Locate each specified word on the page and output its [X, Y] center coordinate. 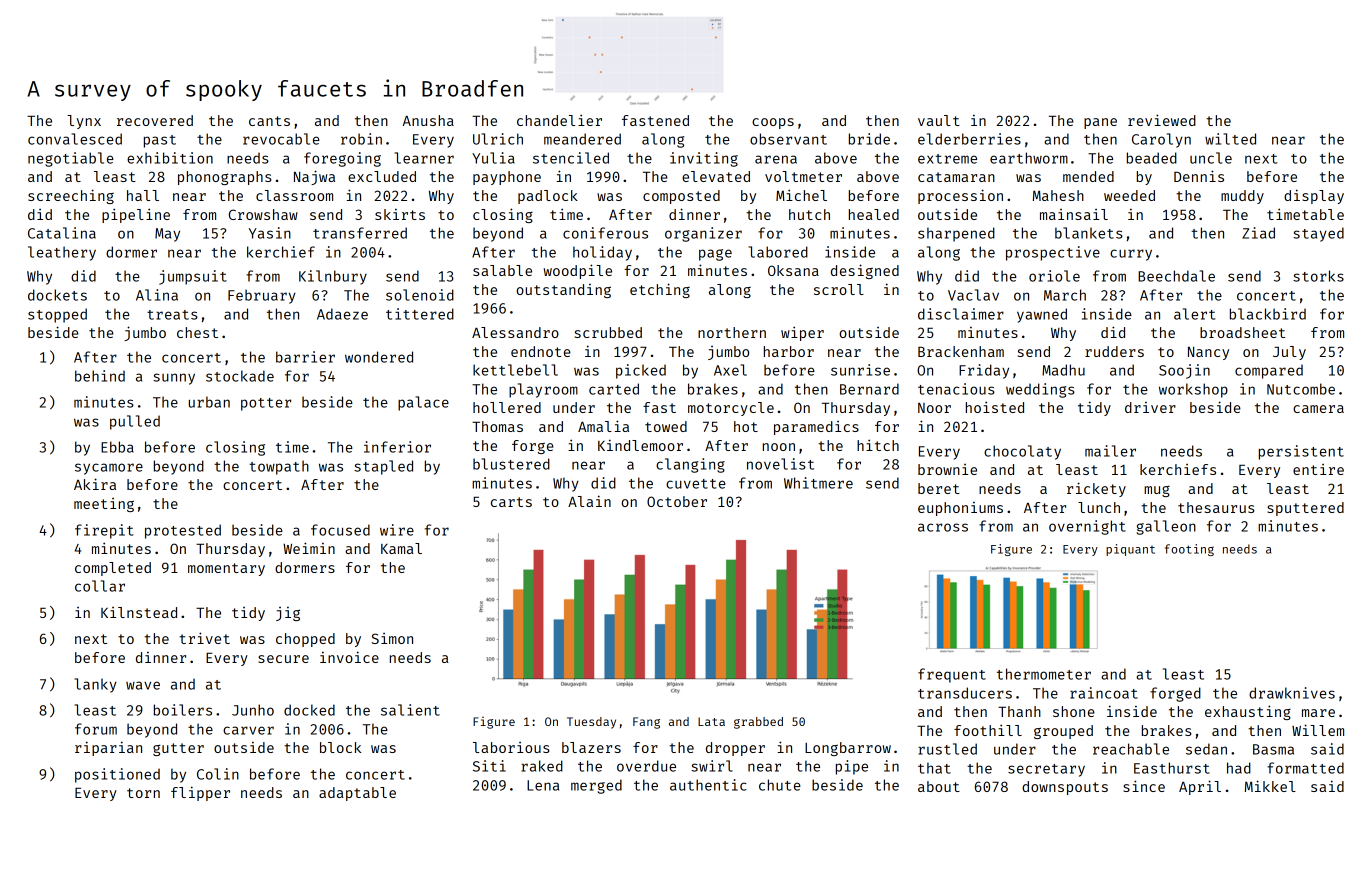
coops [773, 123]
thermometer [1044, 674]
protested [183, 531]
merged [596, 786]
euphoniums [960, 509]
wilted [1230, 139]
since [1144, 786]
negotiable [71, 159]
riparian [108, 748]
